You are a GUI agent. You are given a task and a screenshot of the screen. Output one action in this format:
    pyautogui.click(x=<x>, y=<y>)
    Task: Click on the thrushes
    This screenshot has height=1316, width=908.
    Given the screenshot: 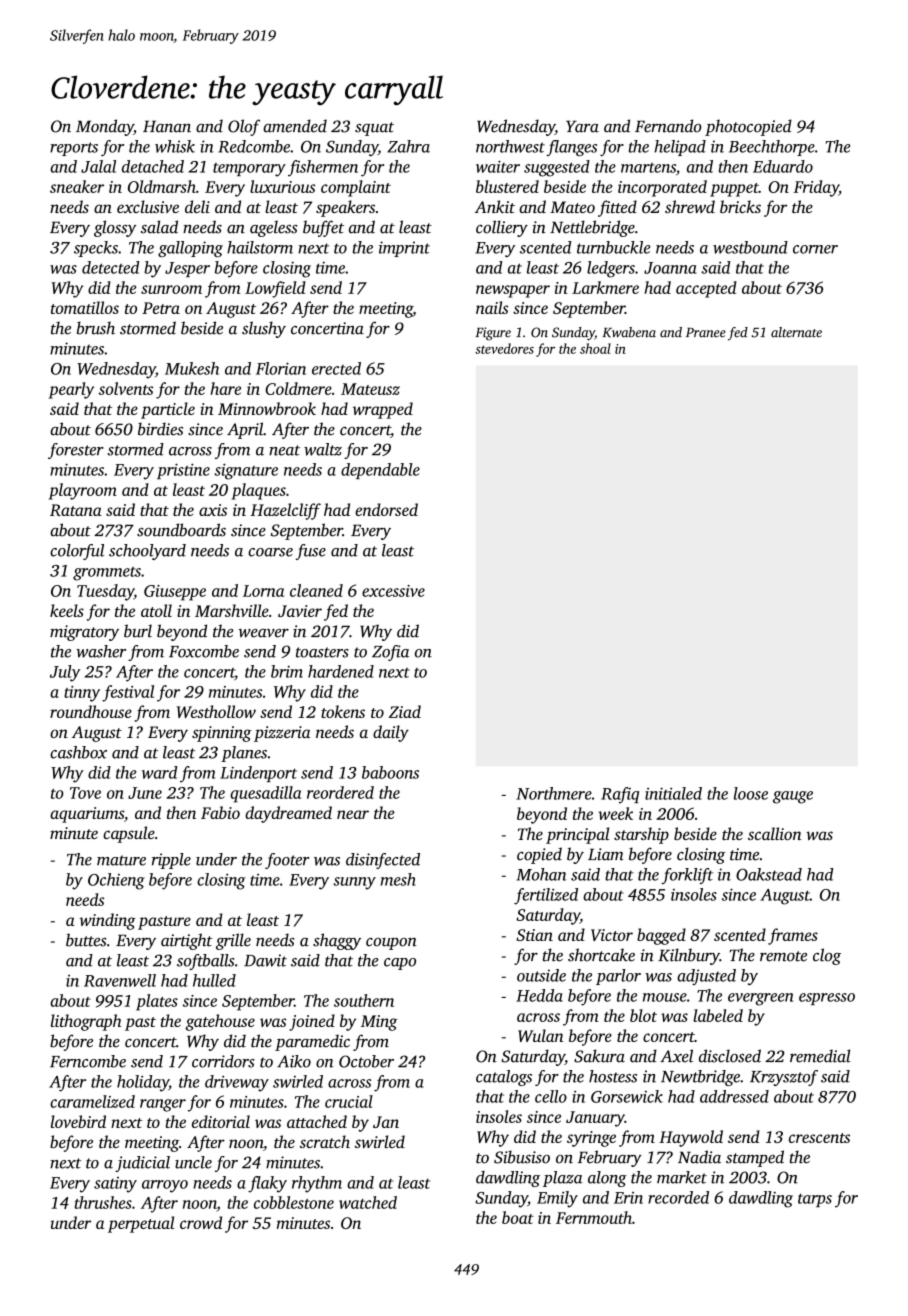 What is the action you would take?
    pyautogui.click(x=103, y=1202)
